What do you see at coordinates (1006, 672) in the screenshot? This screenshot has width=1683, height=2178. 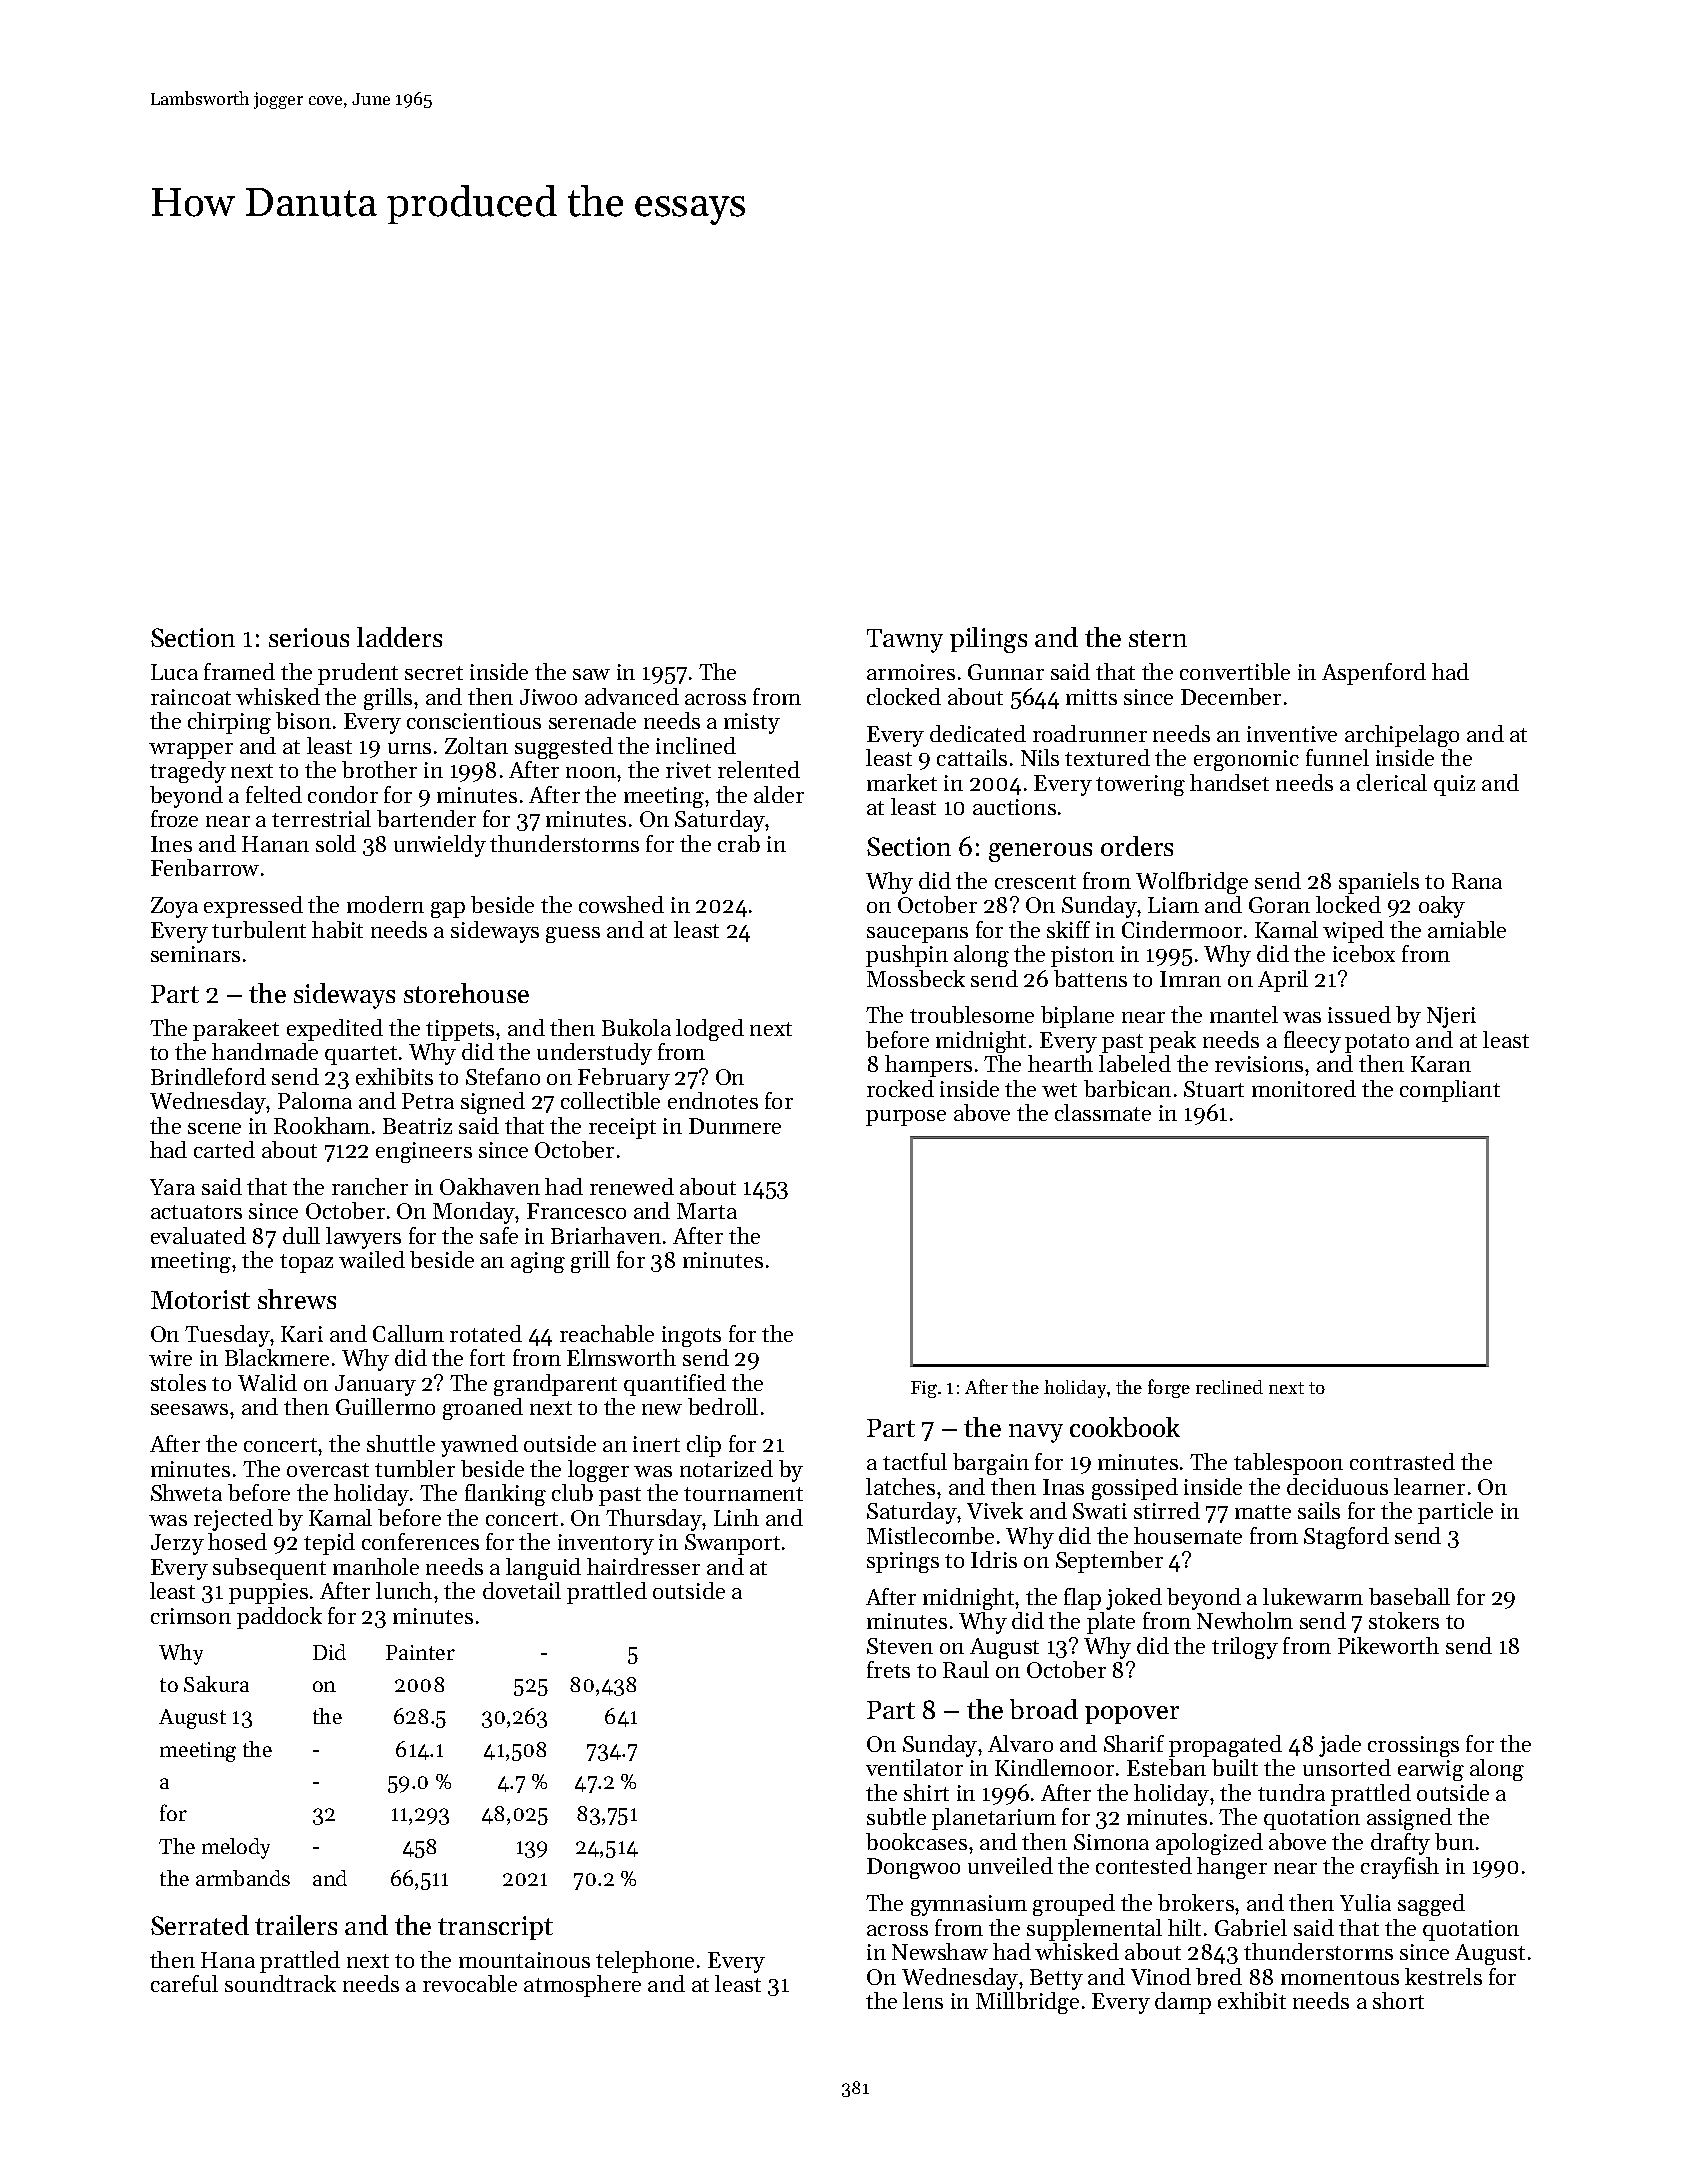 I see `Gunnar` at bounding box center [1006, 672].
